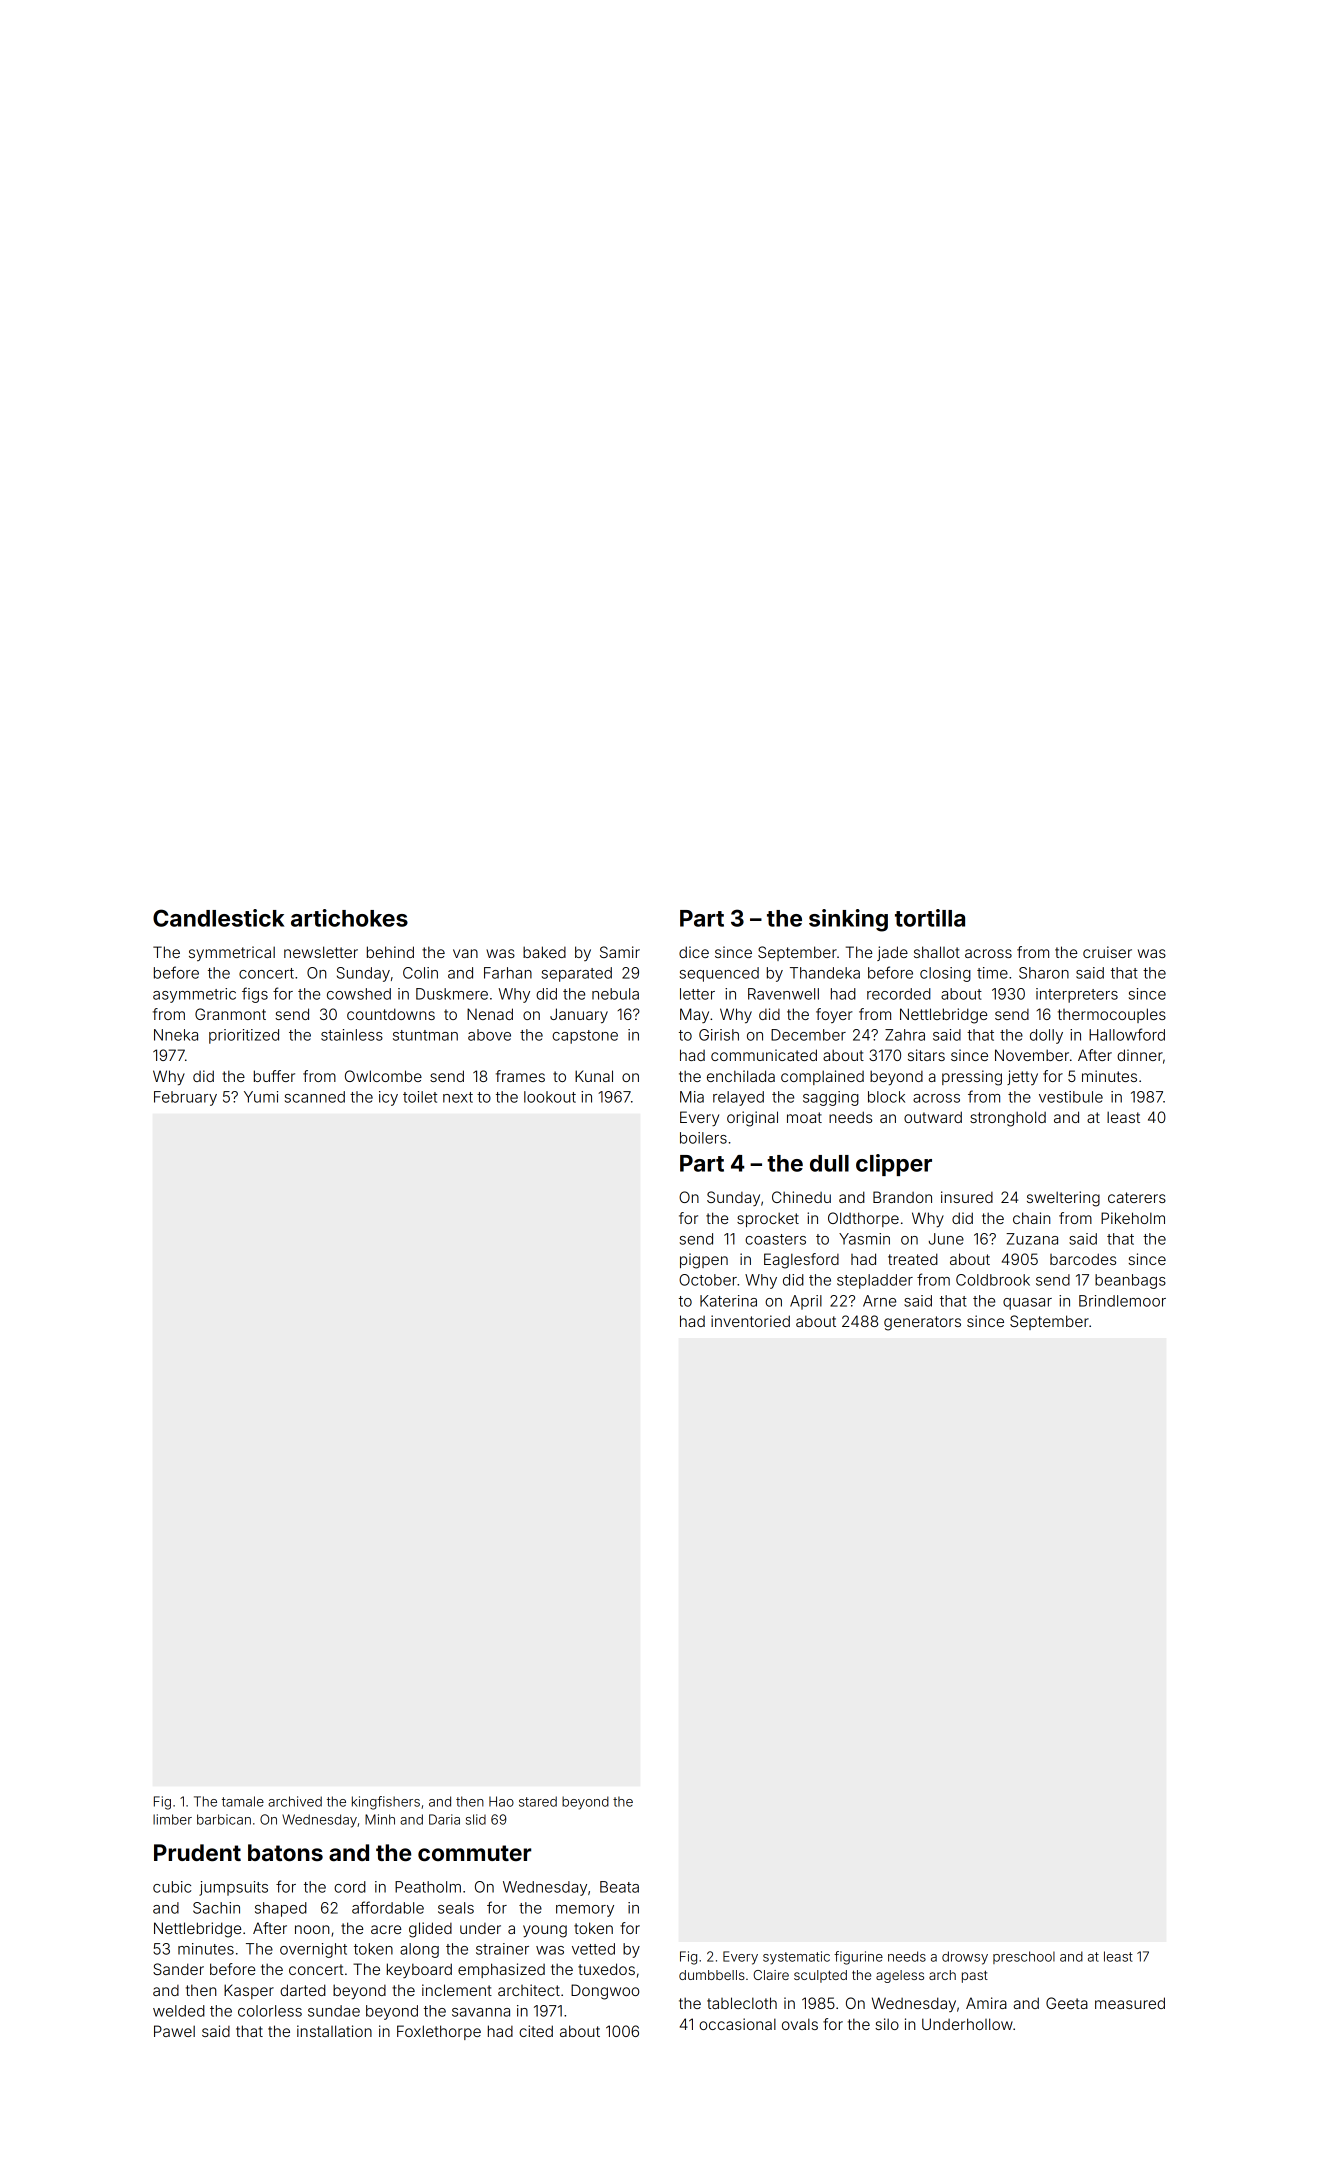 The height and width of the document is (2173, 1319). I want to click on preschool, so click(1024, 1957).
